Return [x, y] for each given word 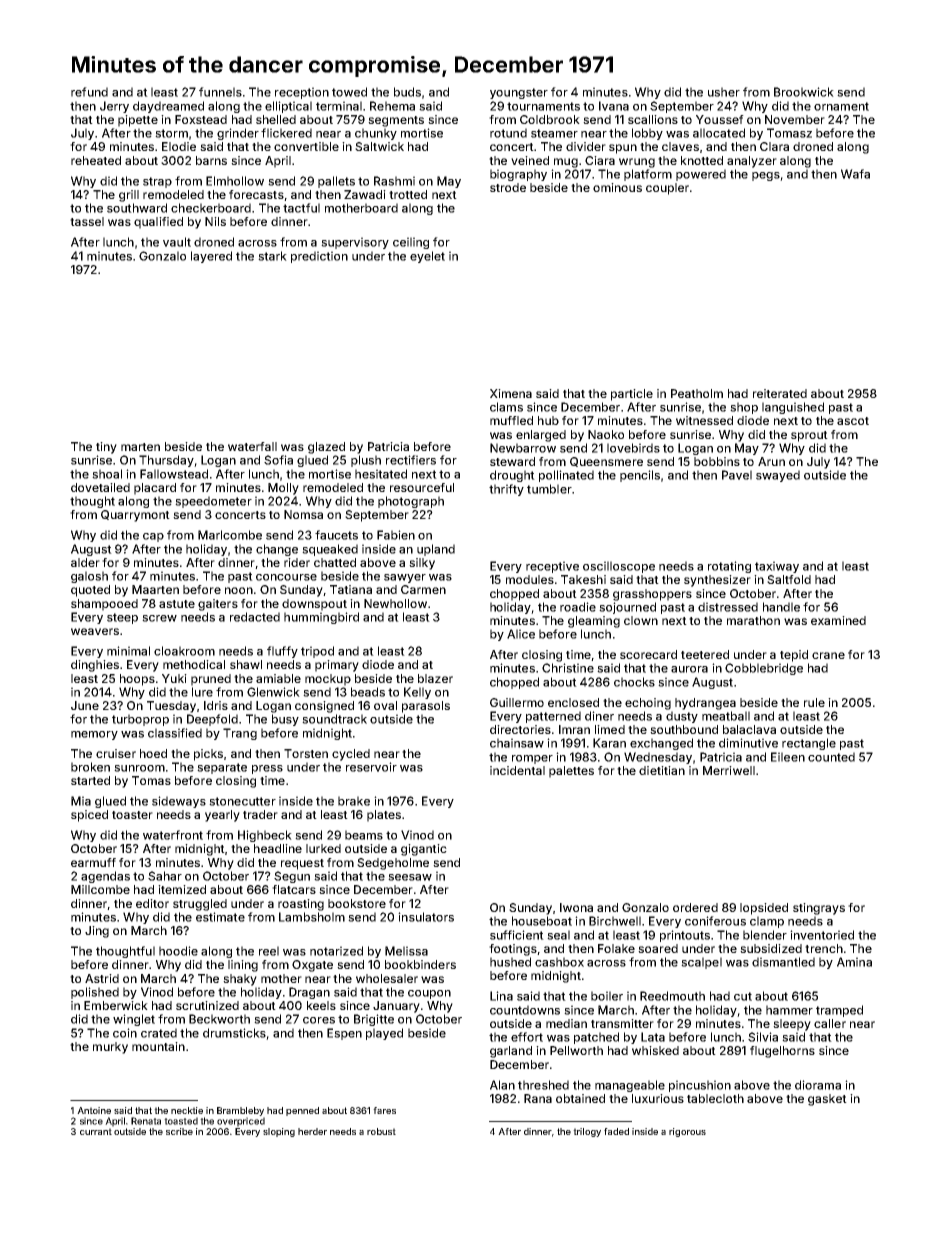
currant [96, 1131]
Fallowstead [174, 474]
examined [838, 620]
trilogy [587, 1132]
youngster [519, 93]
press [267, 769]
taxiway [777, 567]
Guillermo [517, 702]
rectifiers [411, 460]
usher [724, 92]
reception [302, 93]
